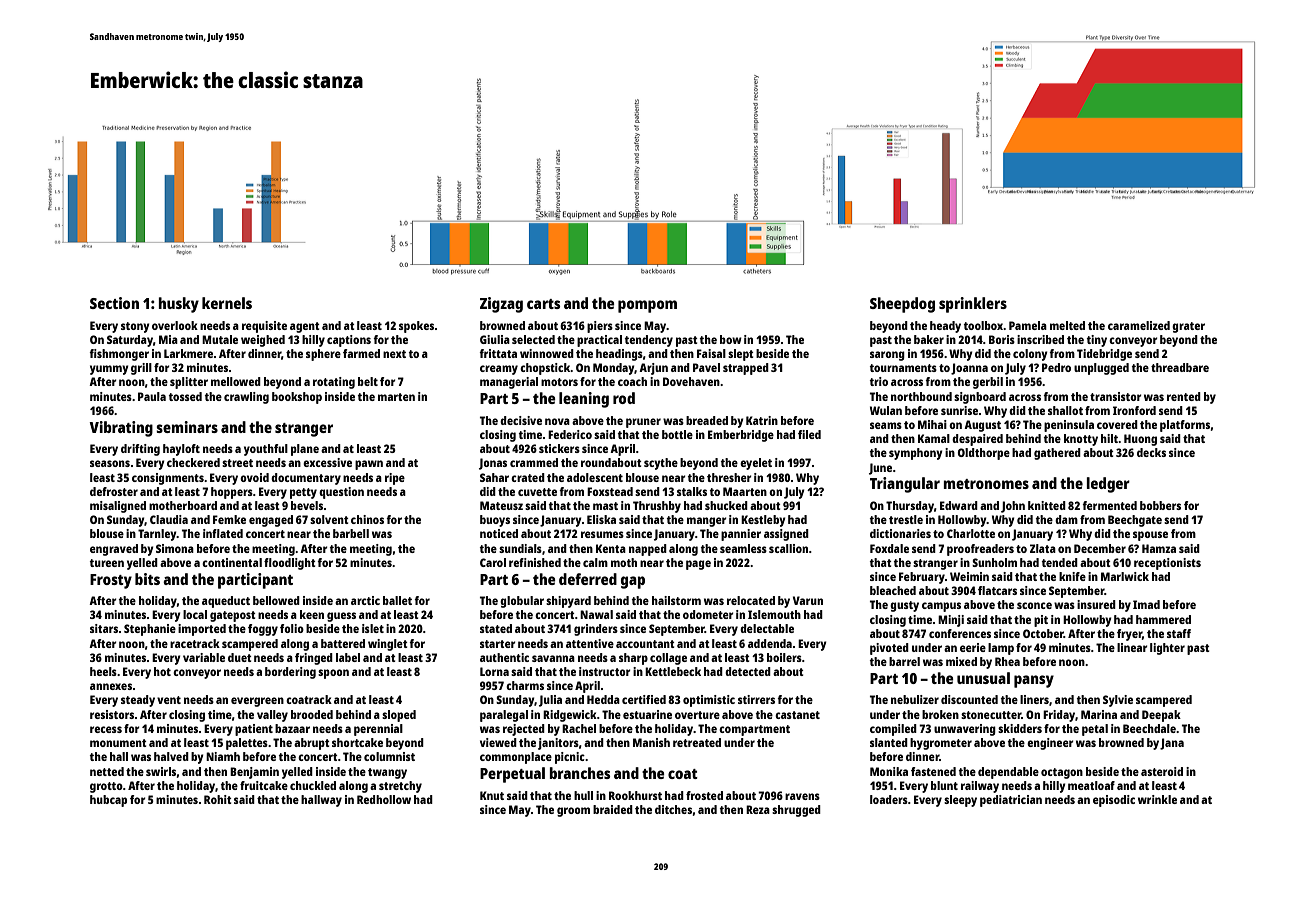 Image resolution: width=1308 pixels, height=924 pixels. I want to click on crawling, so click(246, 398).
